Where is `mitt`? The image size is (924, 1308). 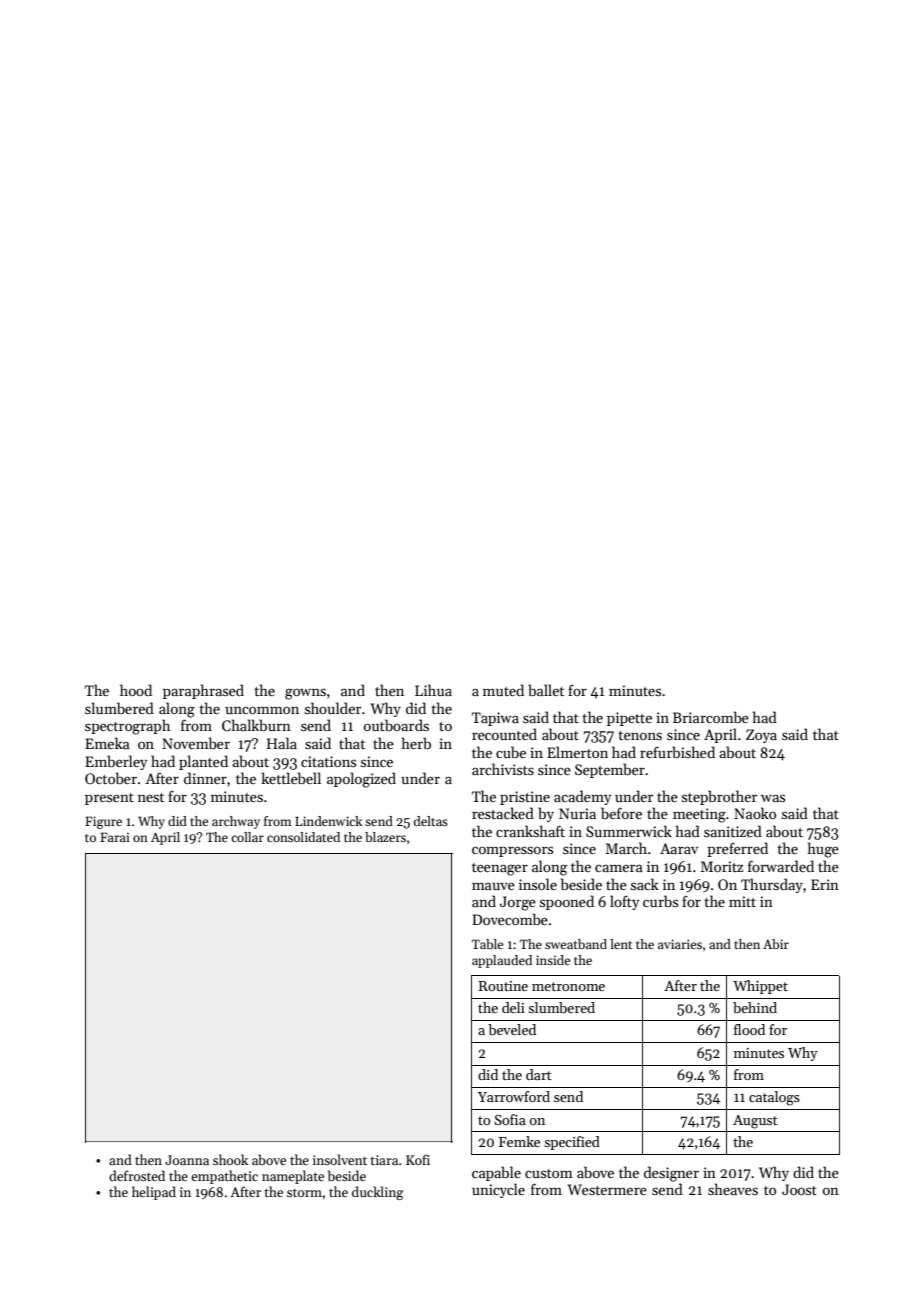
mitt is located at coordinates (742, 901).
